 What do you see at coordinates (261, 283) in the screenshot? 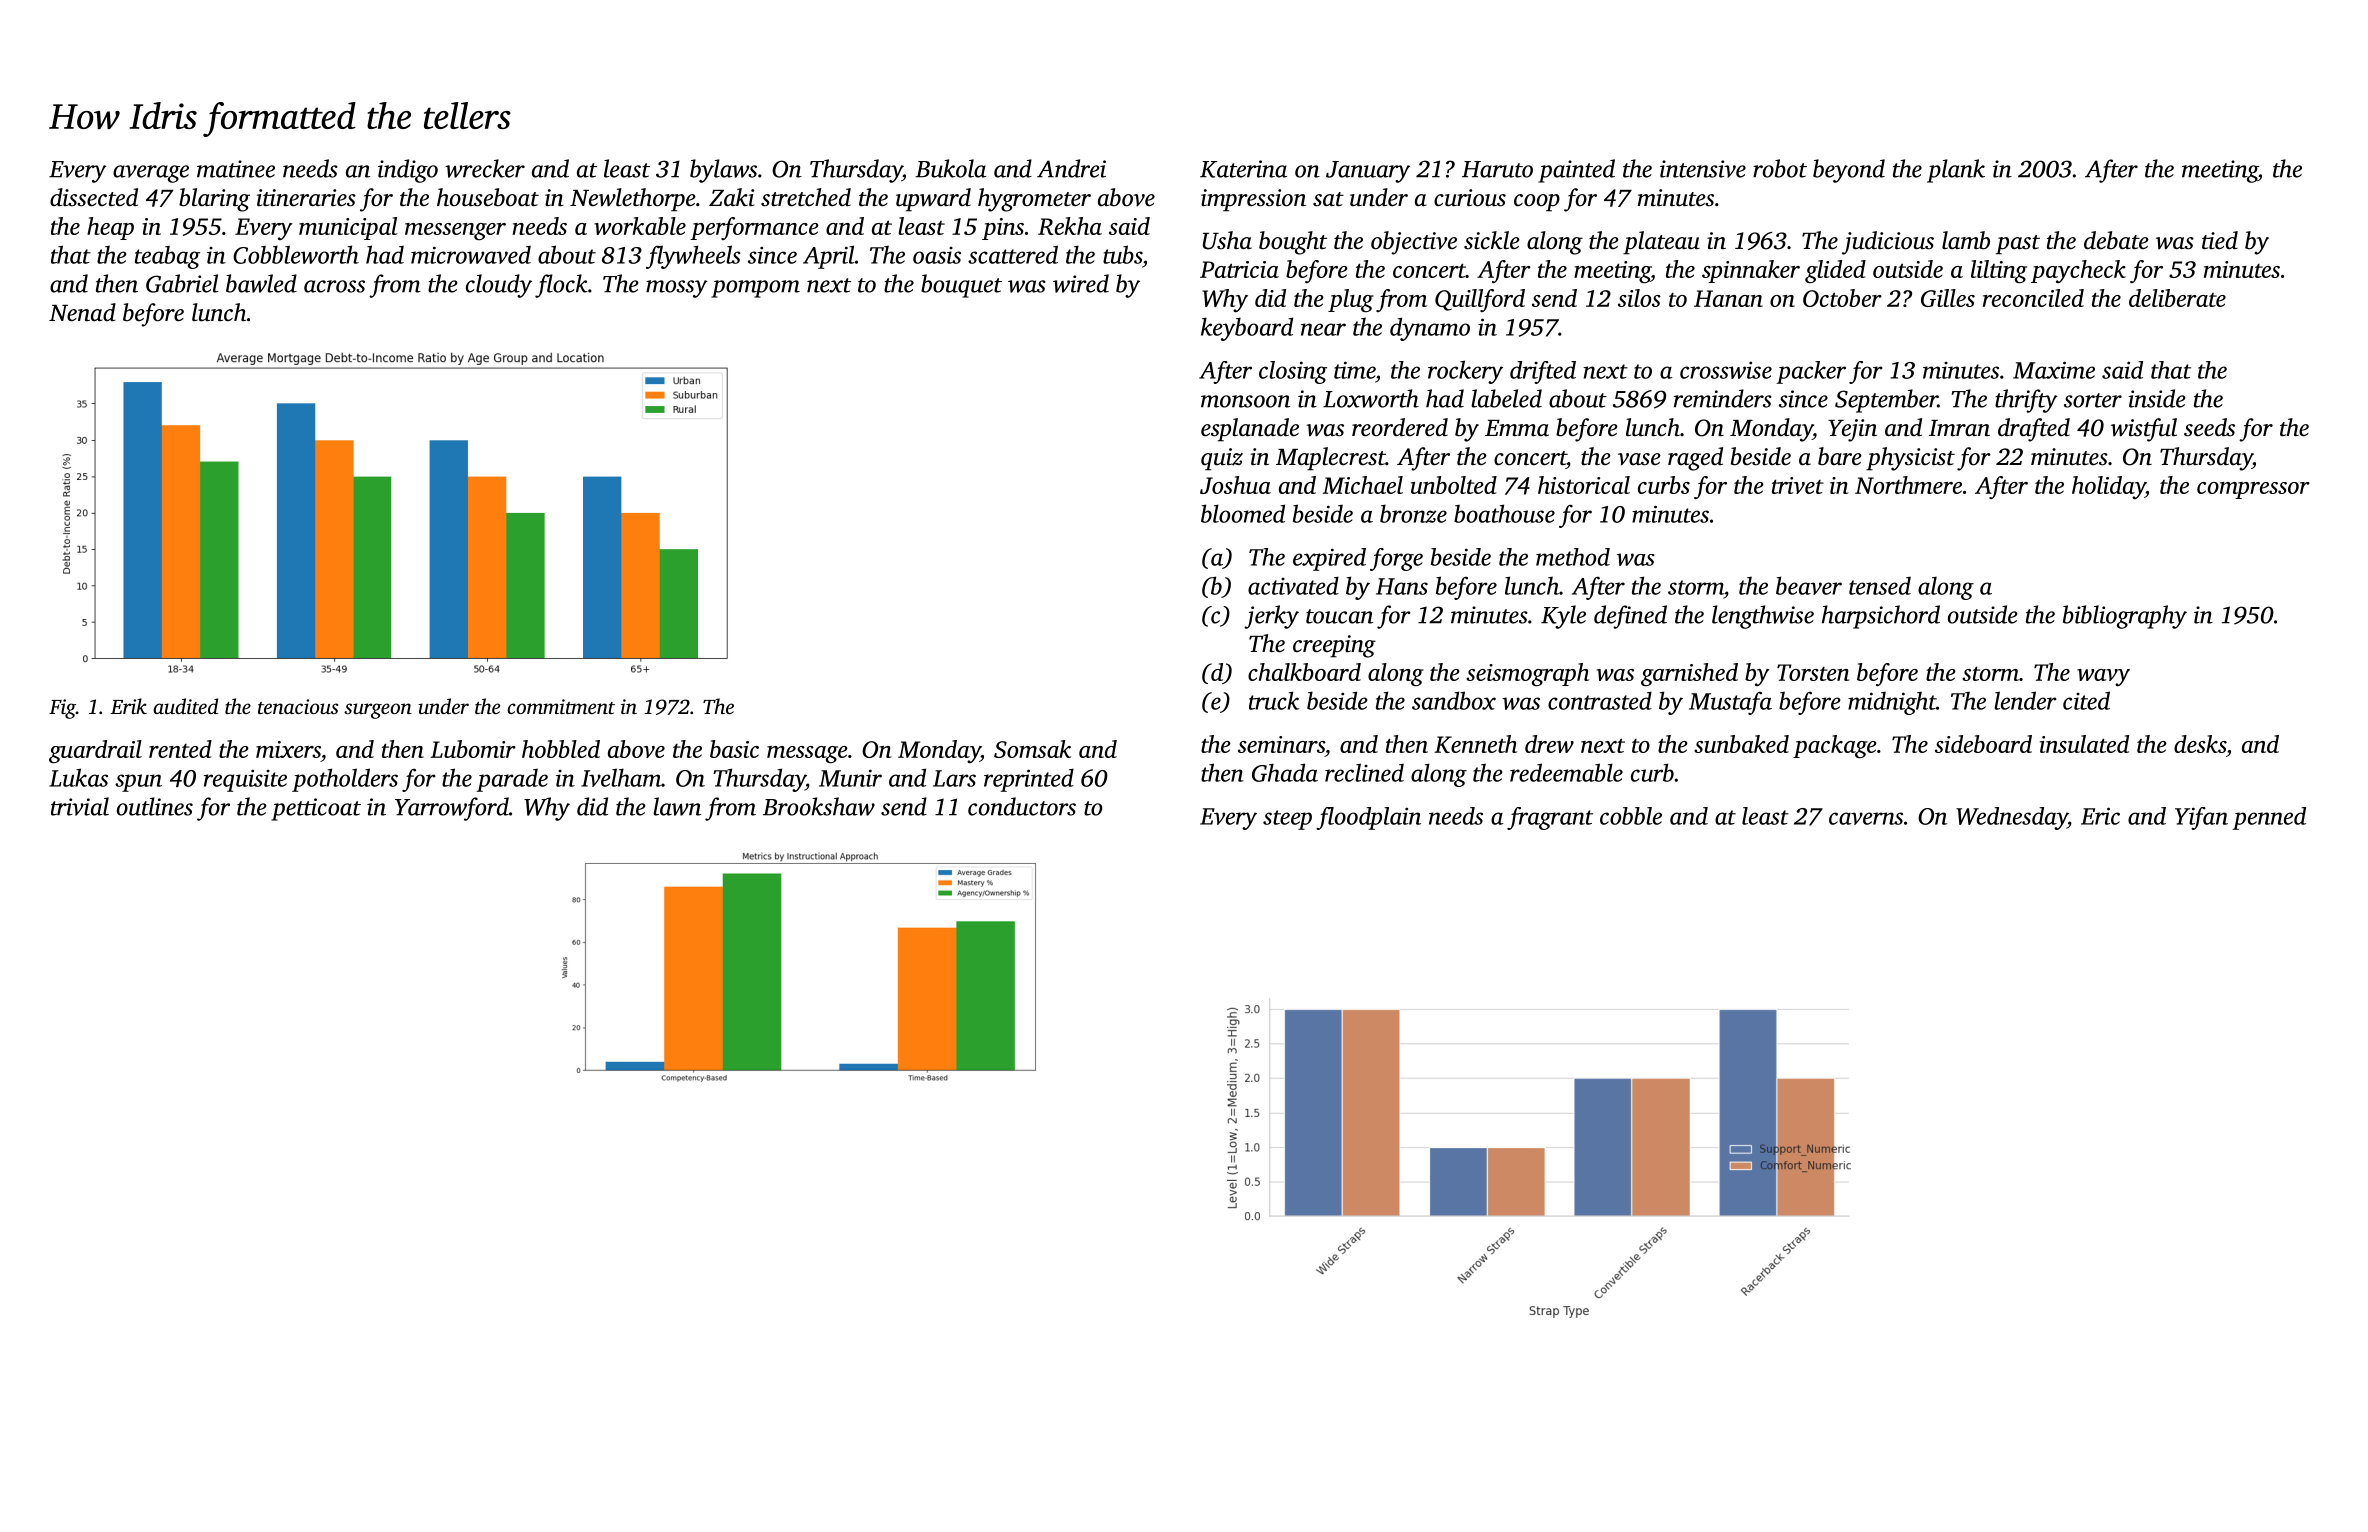
I see `bawled` at bounding box center [261, 283].
